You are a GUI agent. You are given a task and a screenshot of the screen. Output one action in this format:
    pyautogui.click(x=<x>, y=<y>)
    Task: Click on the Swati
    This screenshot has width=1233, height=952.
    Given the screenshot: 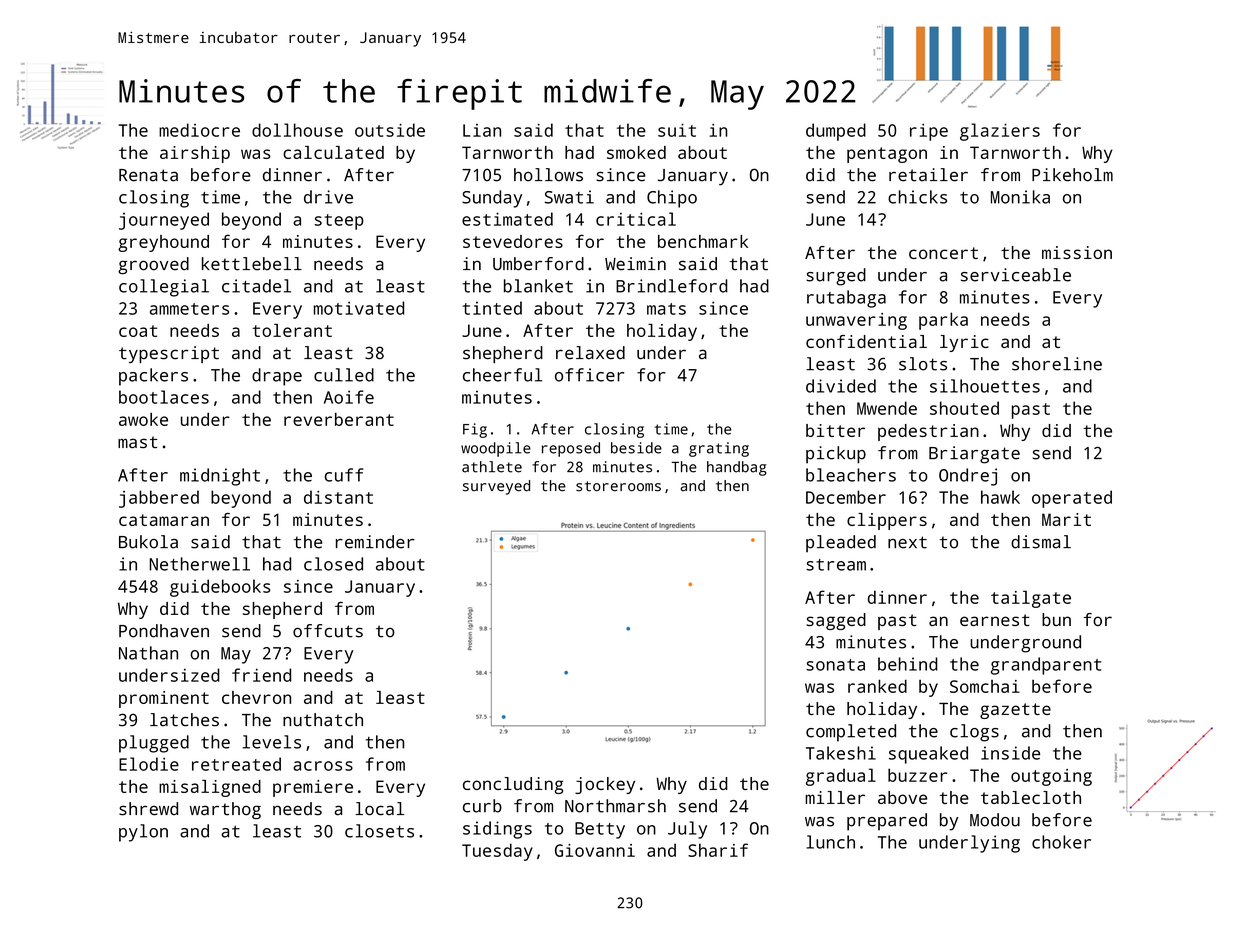 What is the action you would take?
    pyautogui.click(x=569, y=197)
